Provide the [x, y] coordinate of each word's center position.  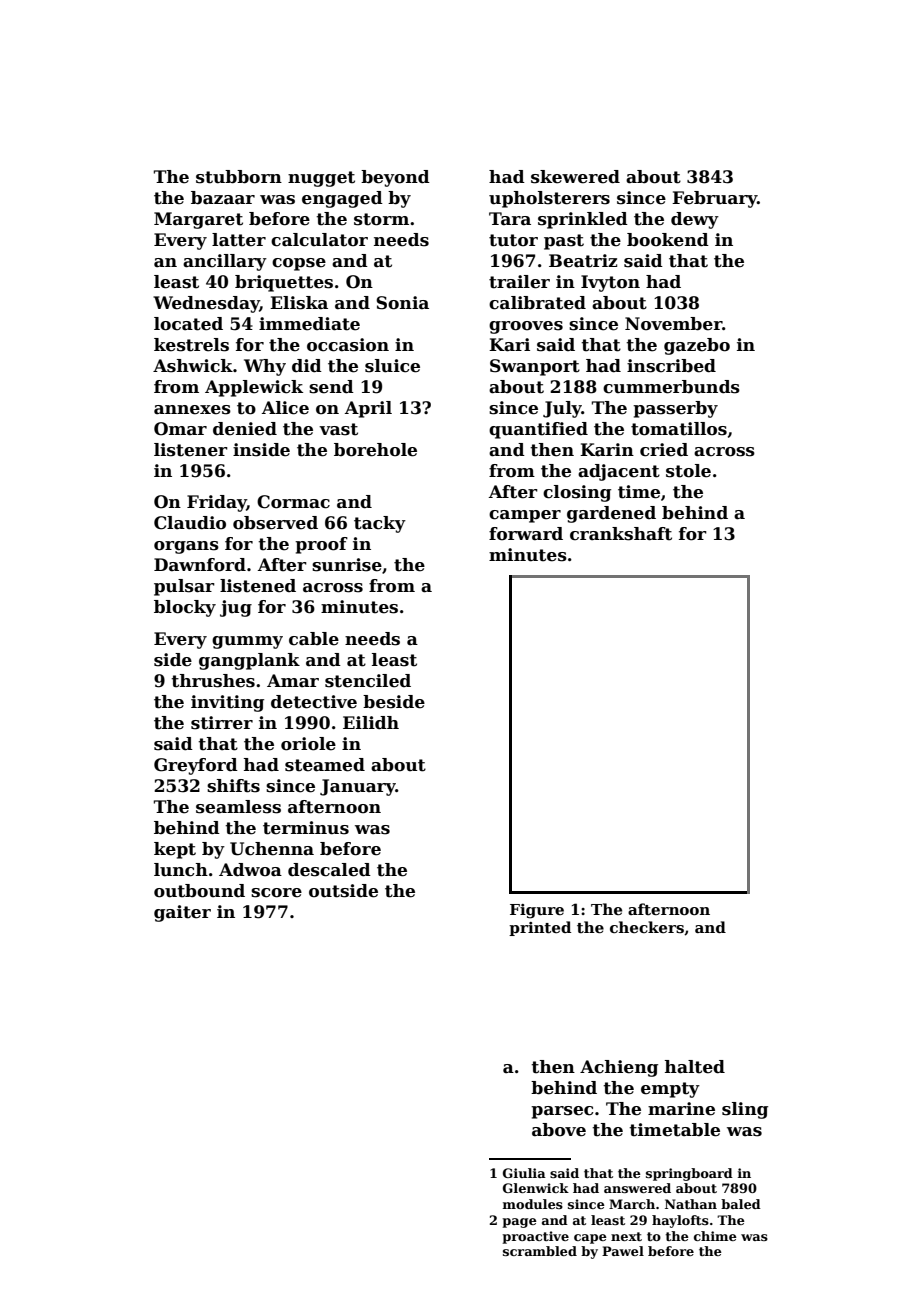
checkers [647, 927]
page [520, 1223]
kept [175, 850]
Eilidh [371, 723]
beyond [395, 178]
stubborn [239, 177]
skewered [575, 177]
